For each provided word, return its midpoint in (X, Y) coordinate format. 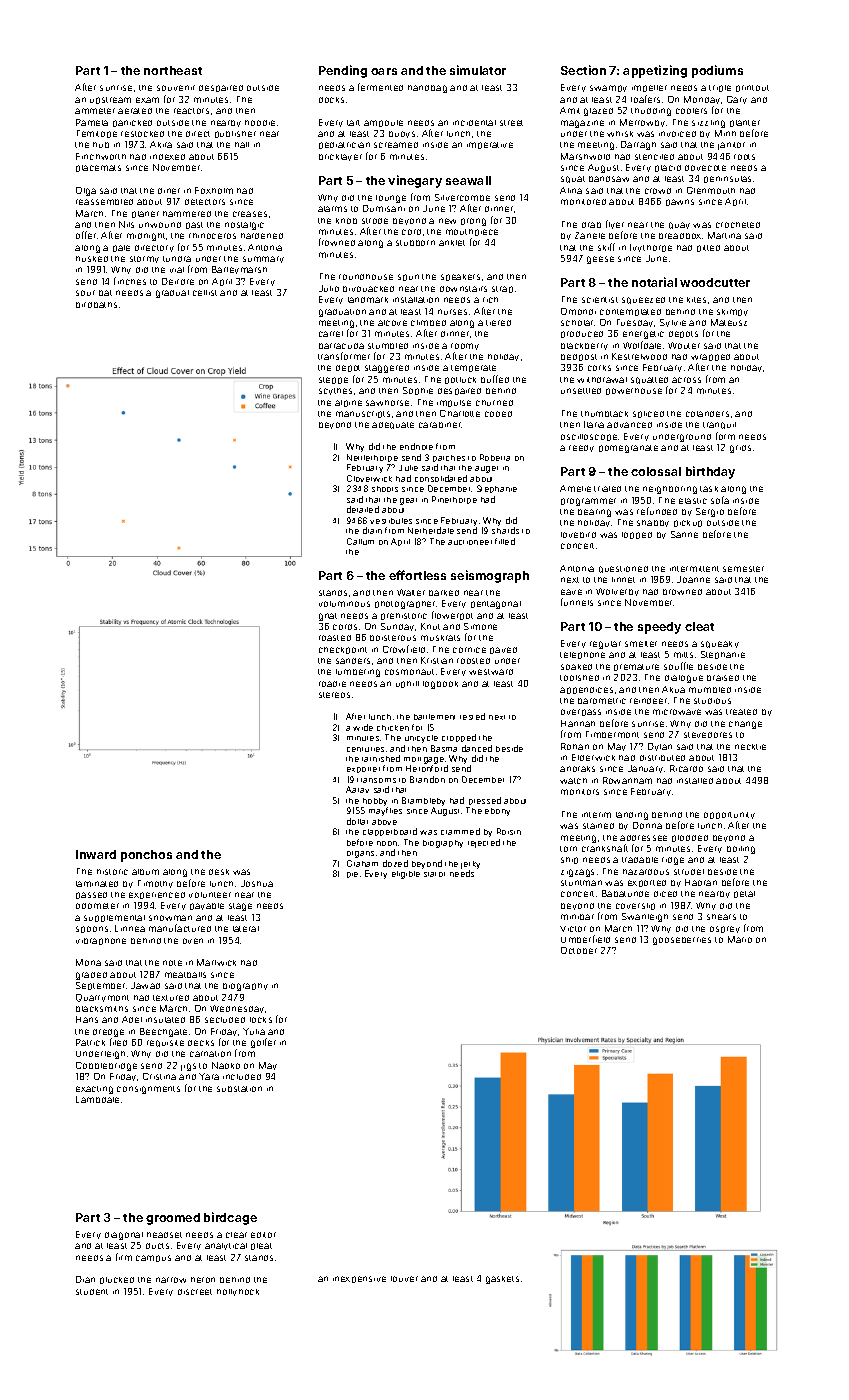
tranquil (719, 425)
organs (360, 854)
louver (404, 1279)
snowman (170, 918)
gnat (328, 617)
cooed (498, 414)
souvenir (176, 88)
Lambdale (97, 1099)
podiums (717, 71)
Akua (673, 689)
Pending (343, 71)
